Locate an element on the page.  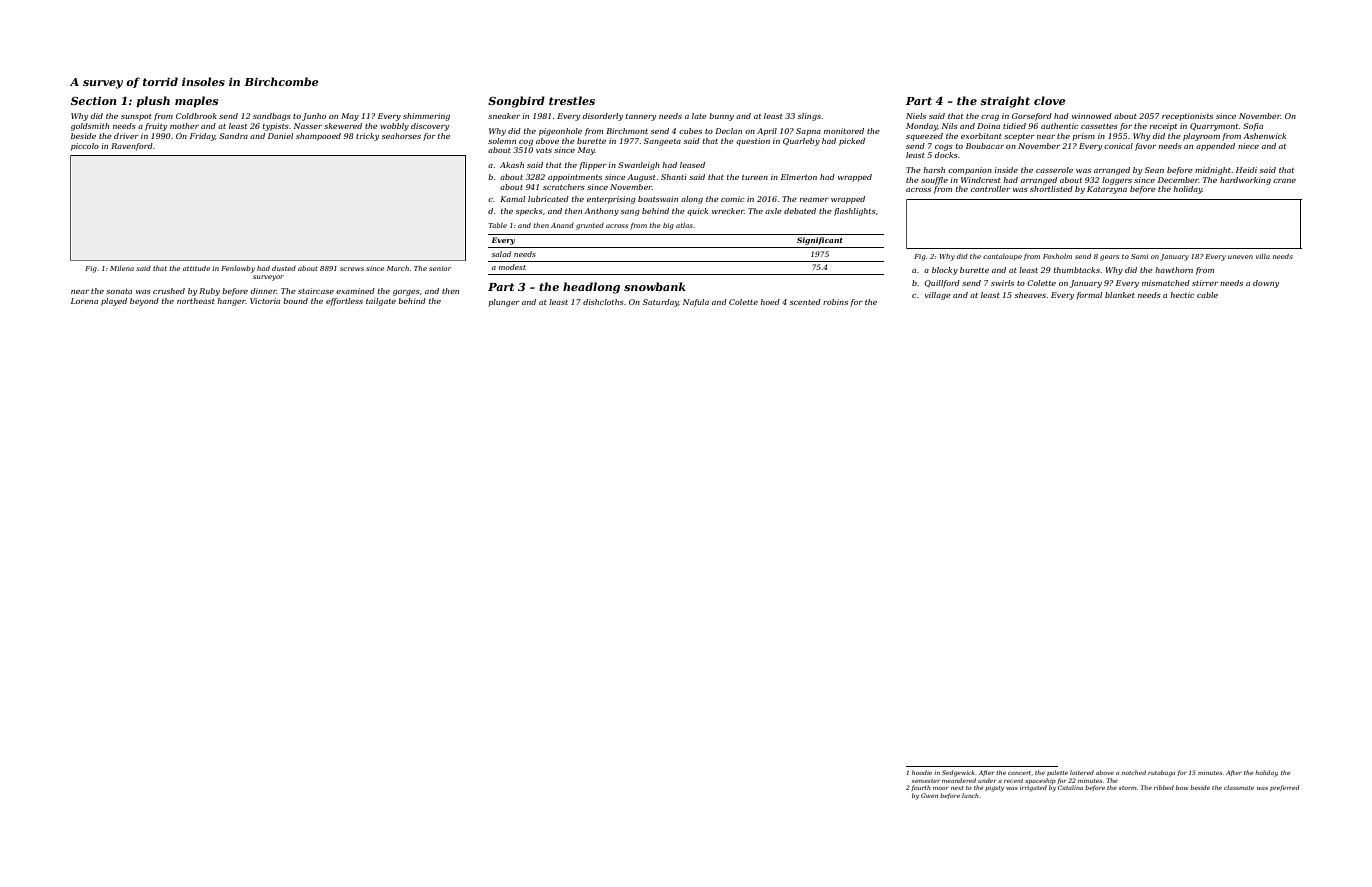
Ravenford is located at coordinates (132, 147).
